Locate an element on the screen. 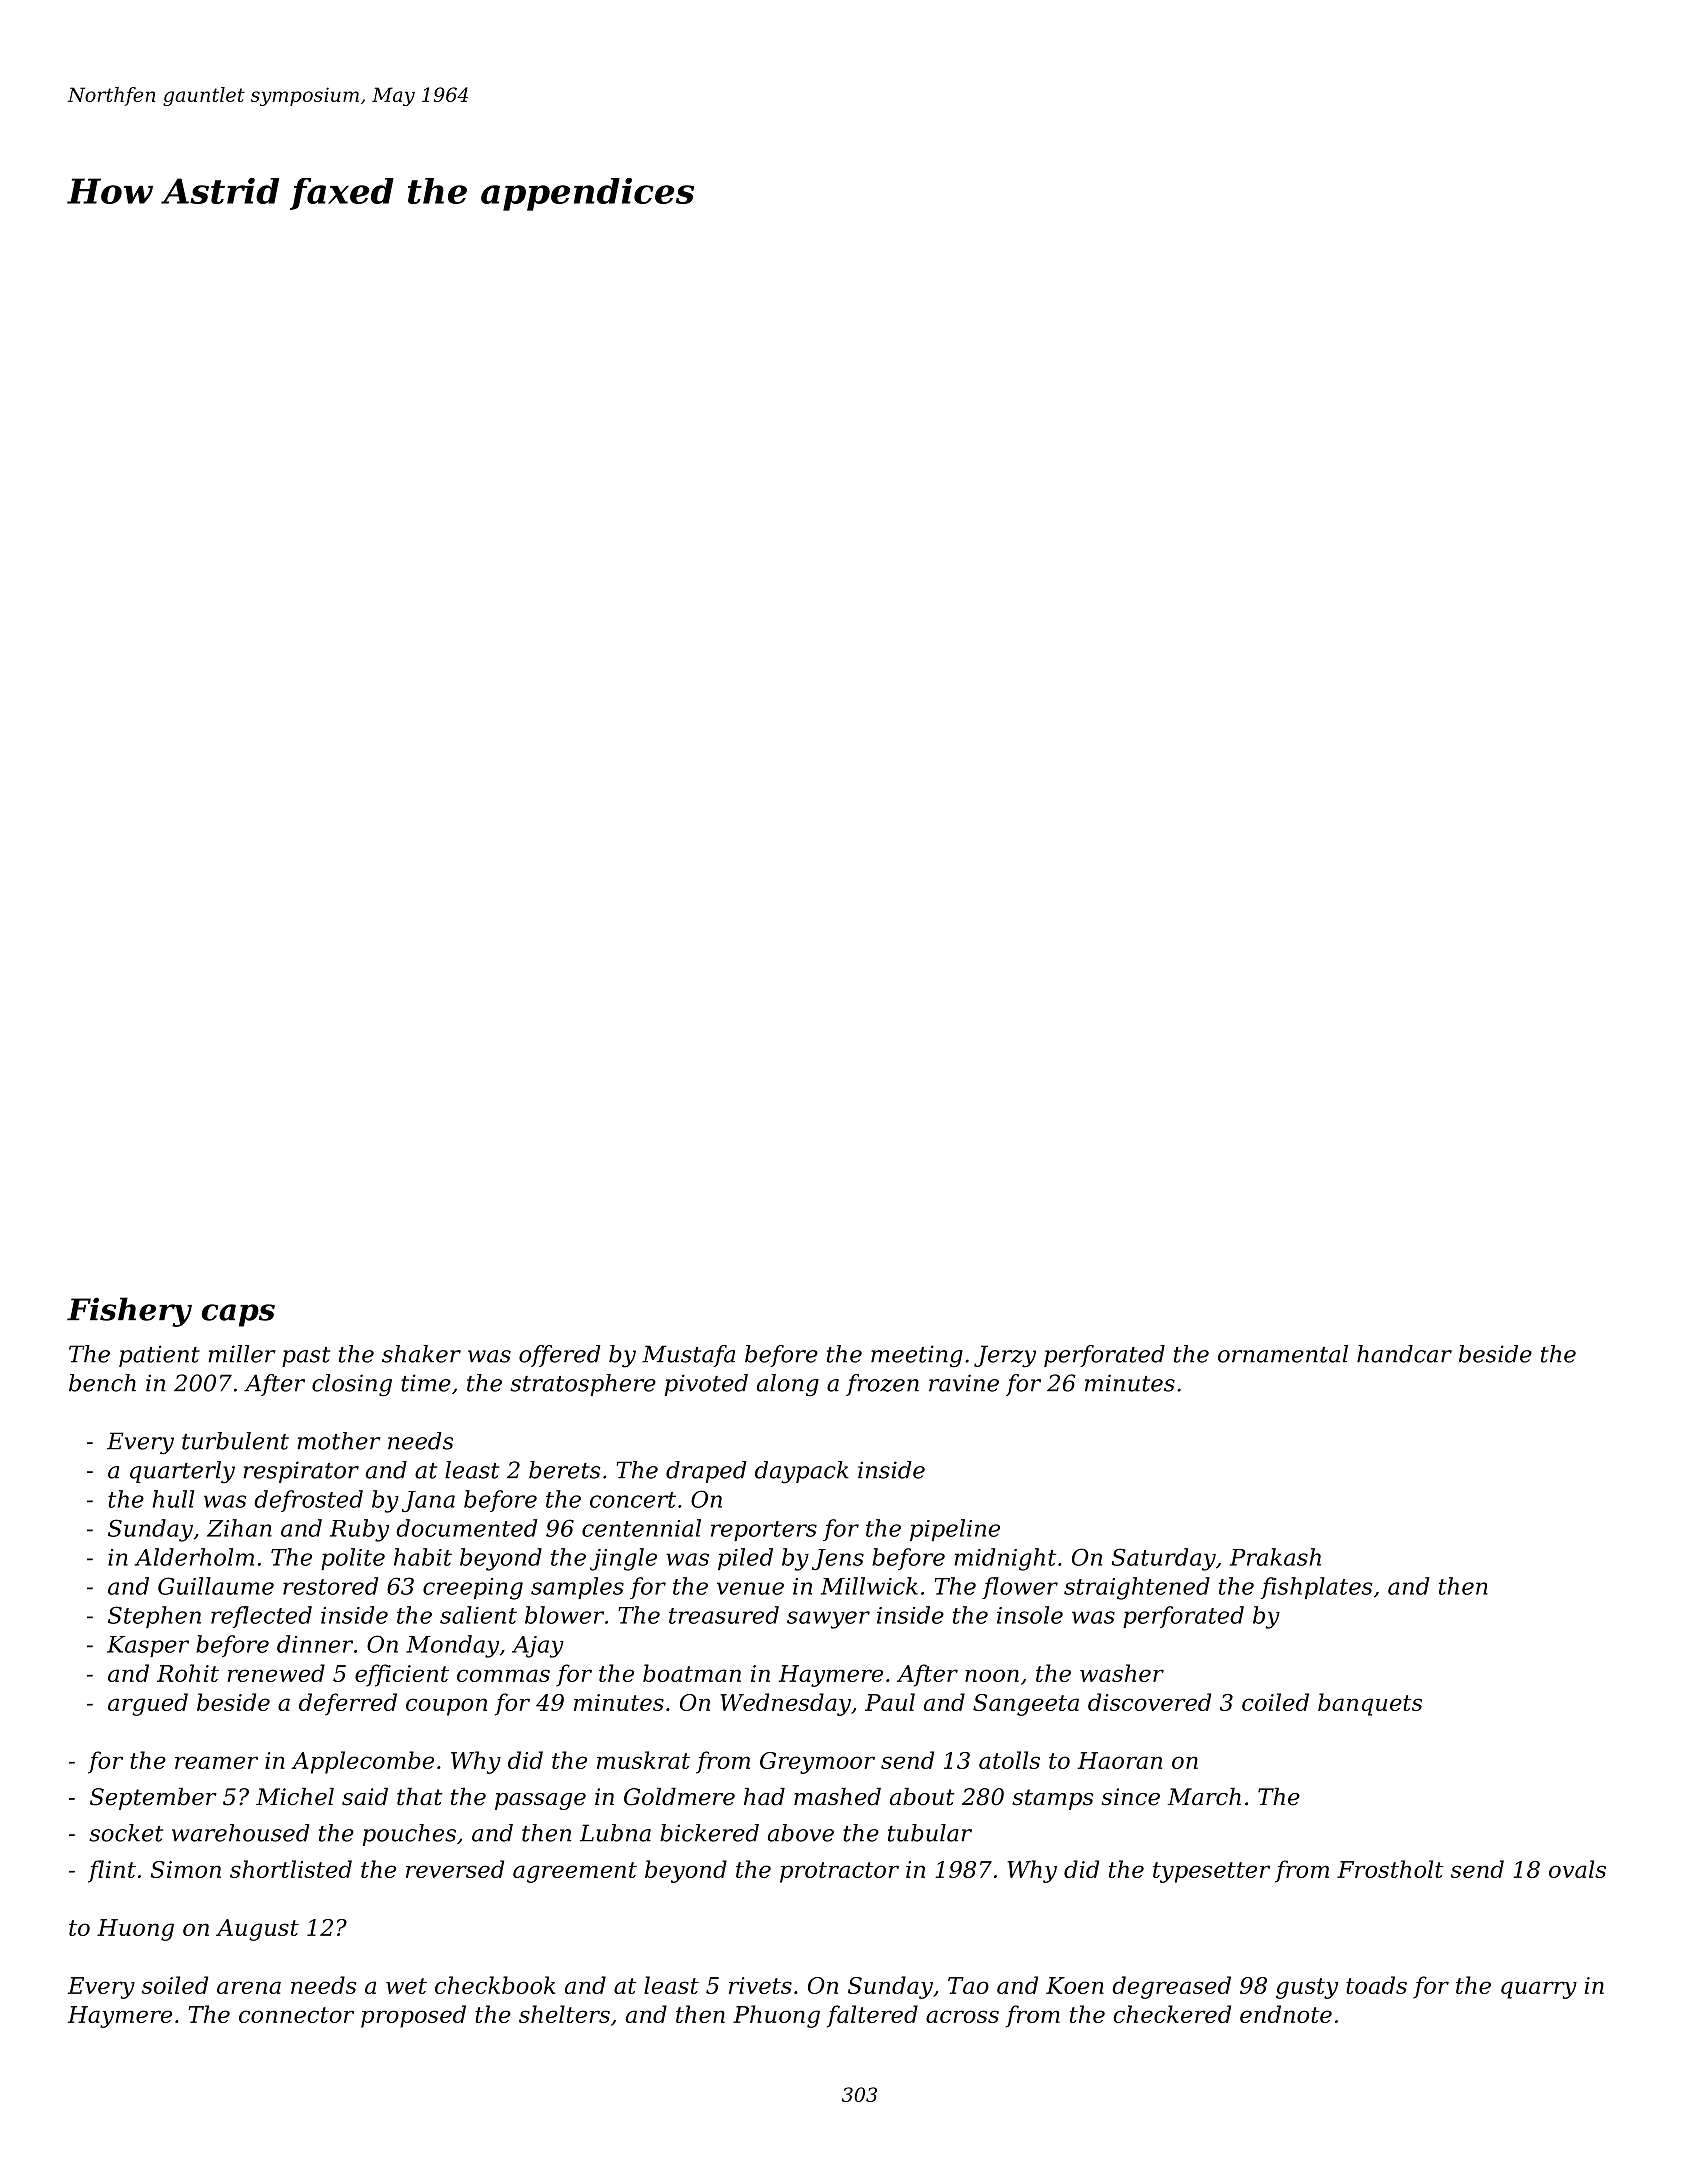 The image size is (1683, 2178). along is located at coordinates (788, 1385).
